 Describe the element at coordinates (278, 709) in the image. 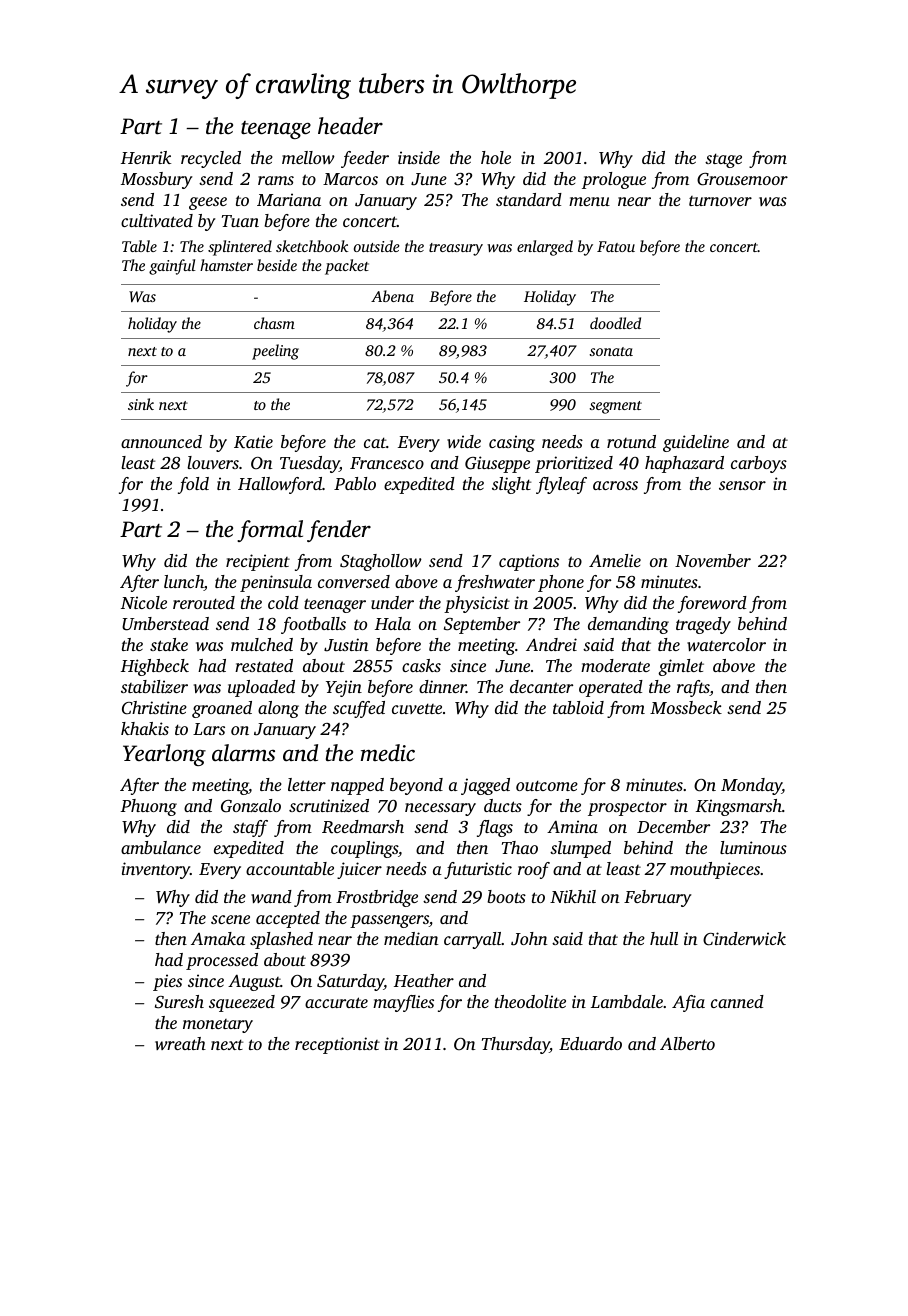

I see `along` at that location.
